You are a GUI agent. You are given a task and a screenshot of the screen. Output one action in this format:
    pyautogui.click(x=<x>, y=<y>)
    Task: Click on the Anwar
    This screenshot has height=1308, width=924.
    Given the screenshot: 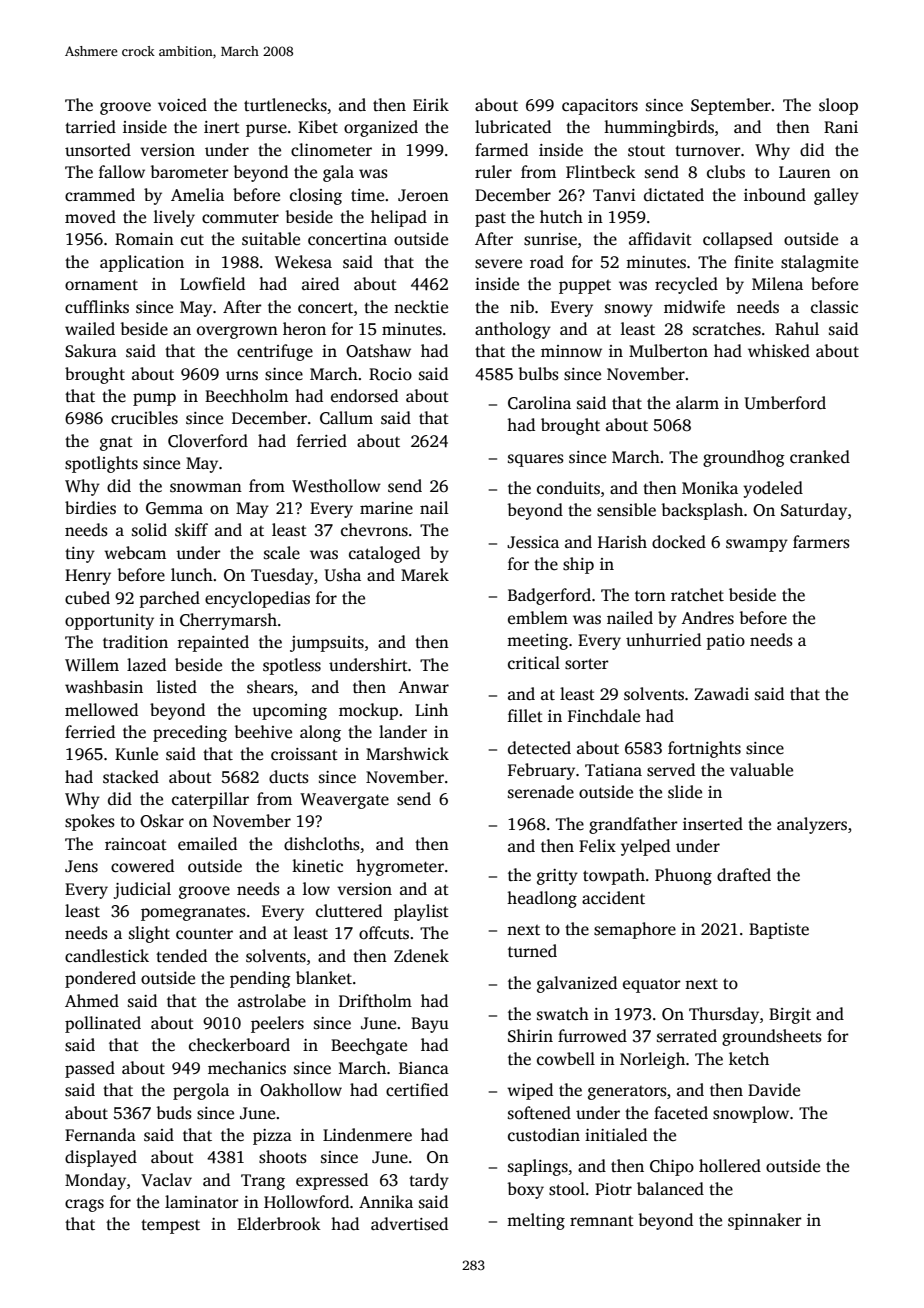 What is the action you would take?
    pyautogui.click(x=423, y=687)
